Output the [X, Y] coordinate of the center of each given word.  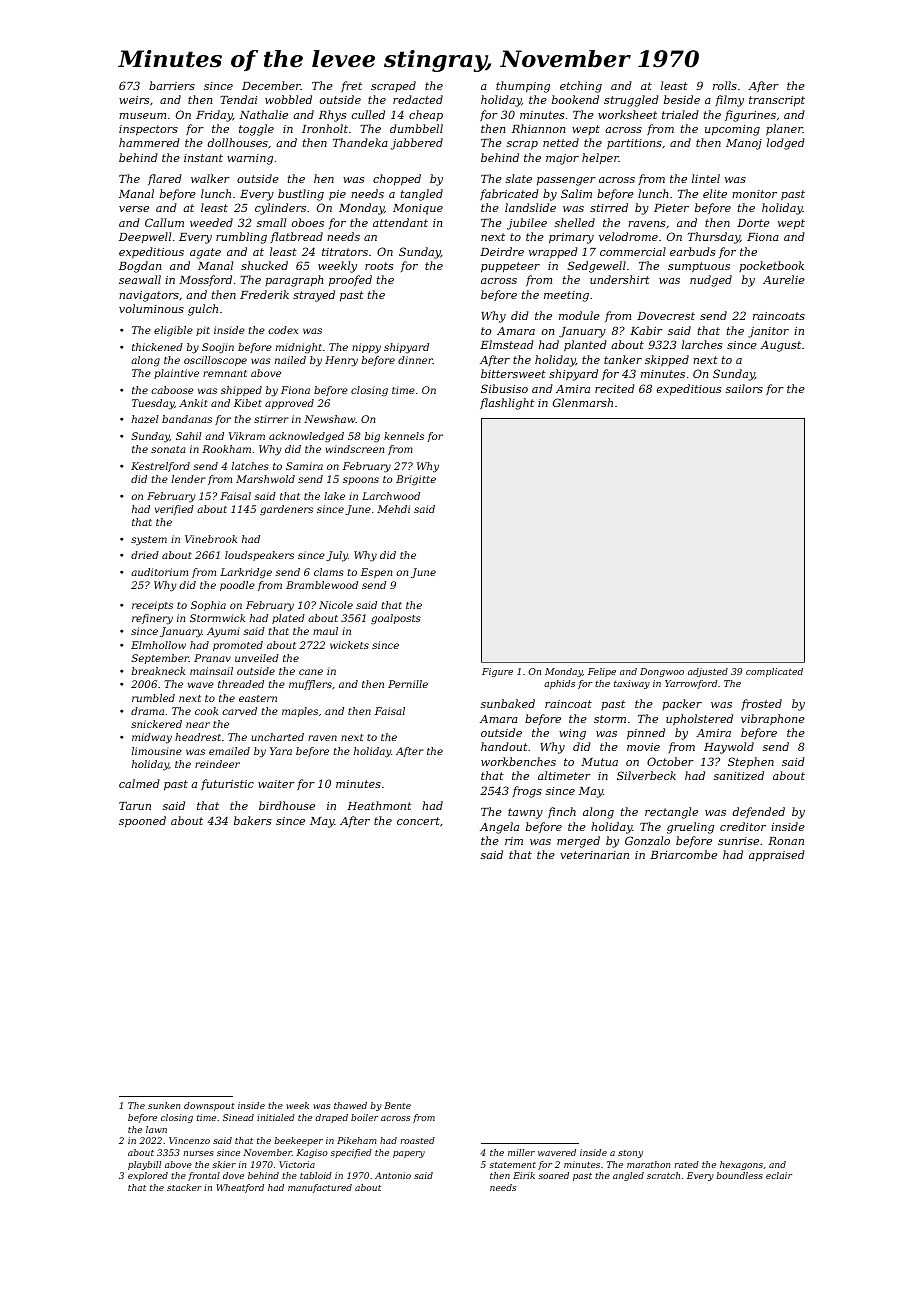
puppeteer [510, 267]
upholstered [699, 720]
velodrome [628, 236]
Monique [418, 209]
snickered [156, 724]
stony [630, 1154]
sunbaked [508, 703]
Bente [397, 1105]
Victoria [297, 1164]
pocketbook [771, 266]
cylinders [280, 209]
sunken [164, 1105]
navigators [149, 296]
